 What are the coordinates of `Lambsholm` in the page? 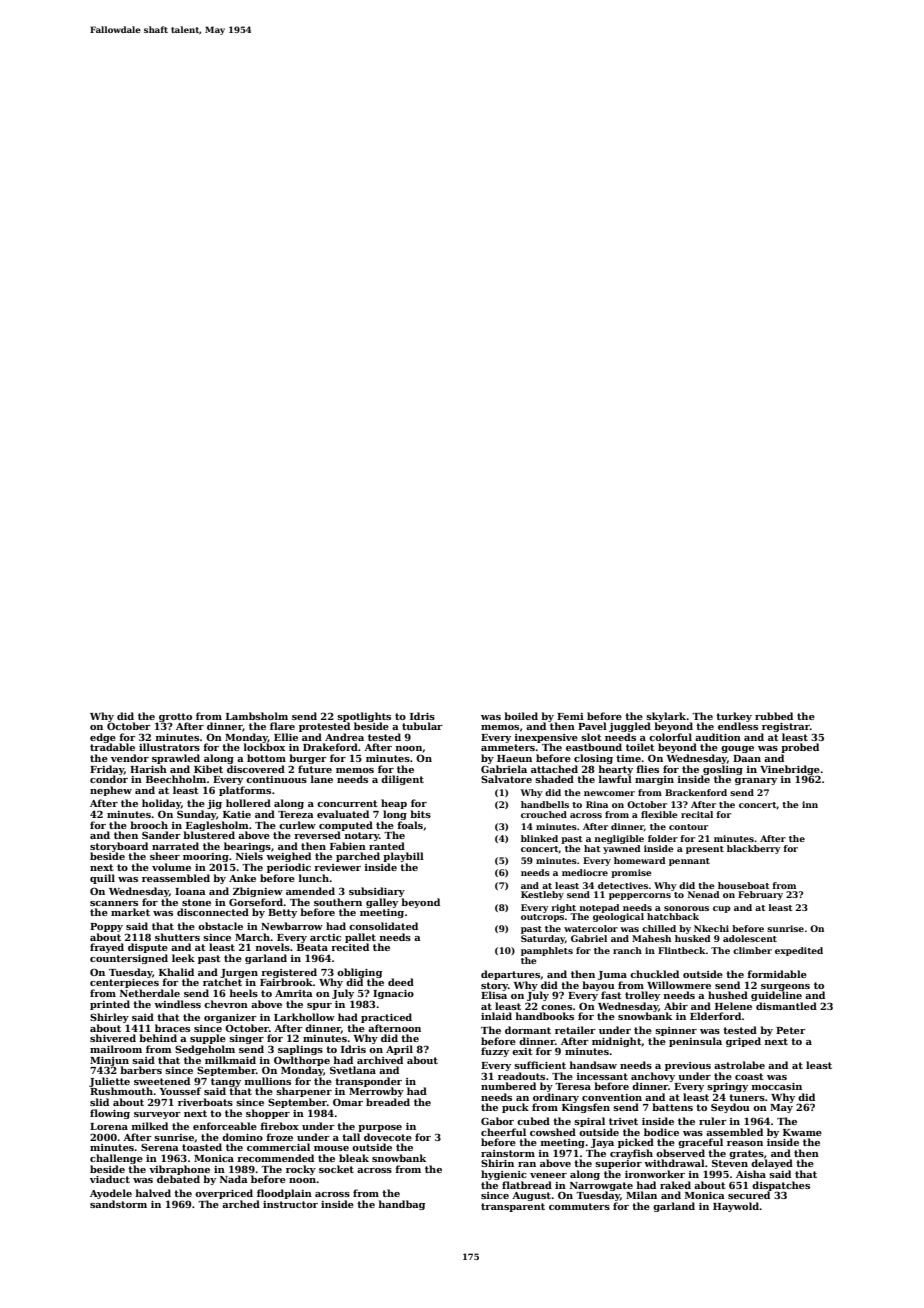 It's located at (257, 716).
